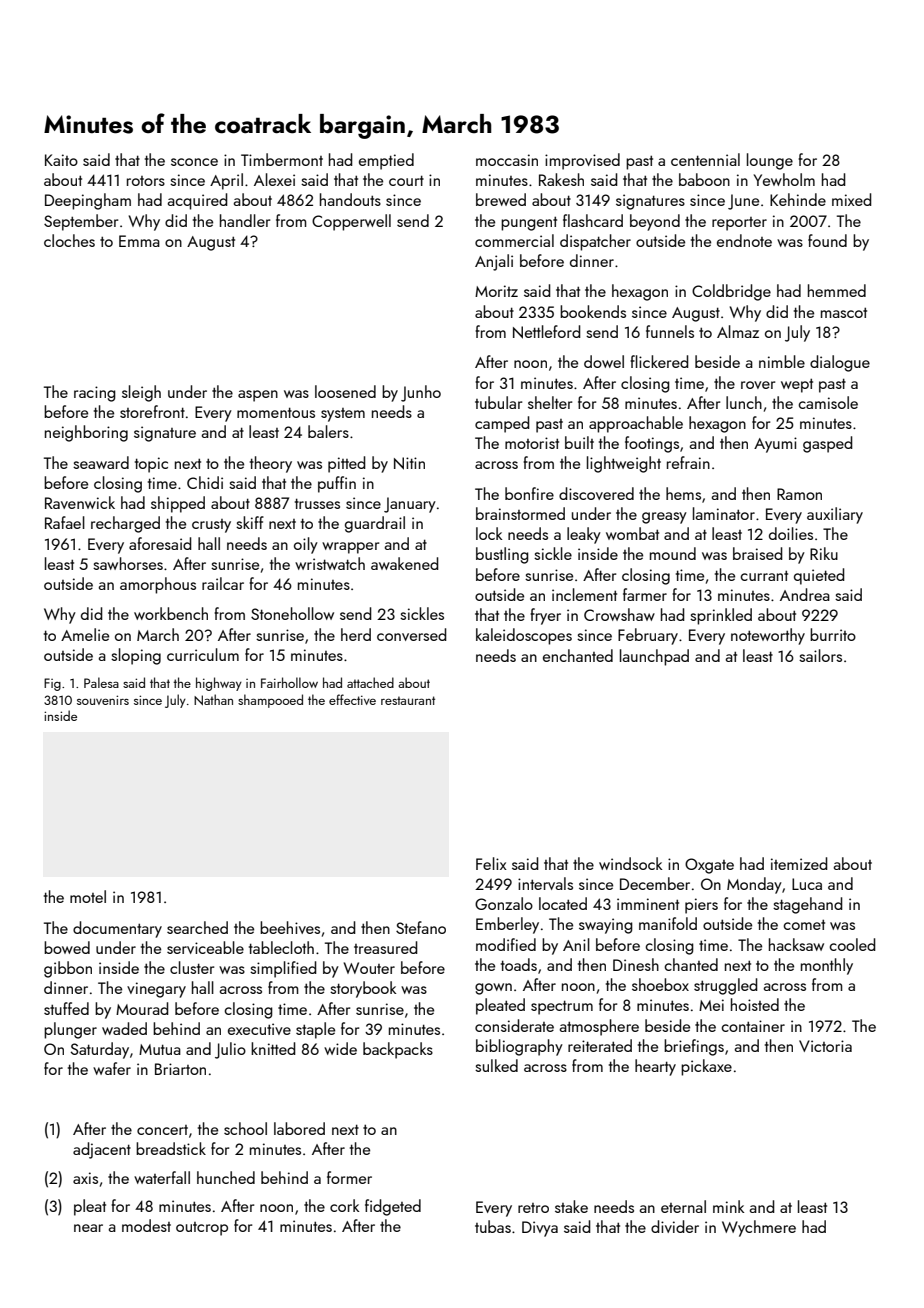 This page has height=1308, width=924. What do you see at coordinates (88, 1228) in the page?
I see `near` at bounding box center [88, 1228].
